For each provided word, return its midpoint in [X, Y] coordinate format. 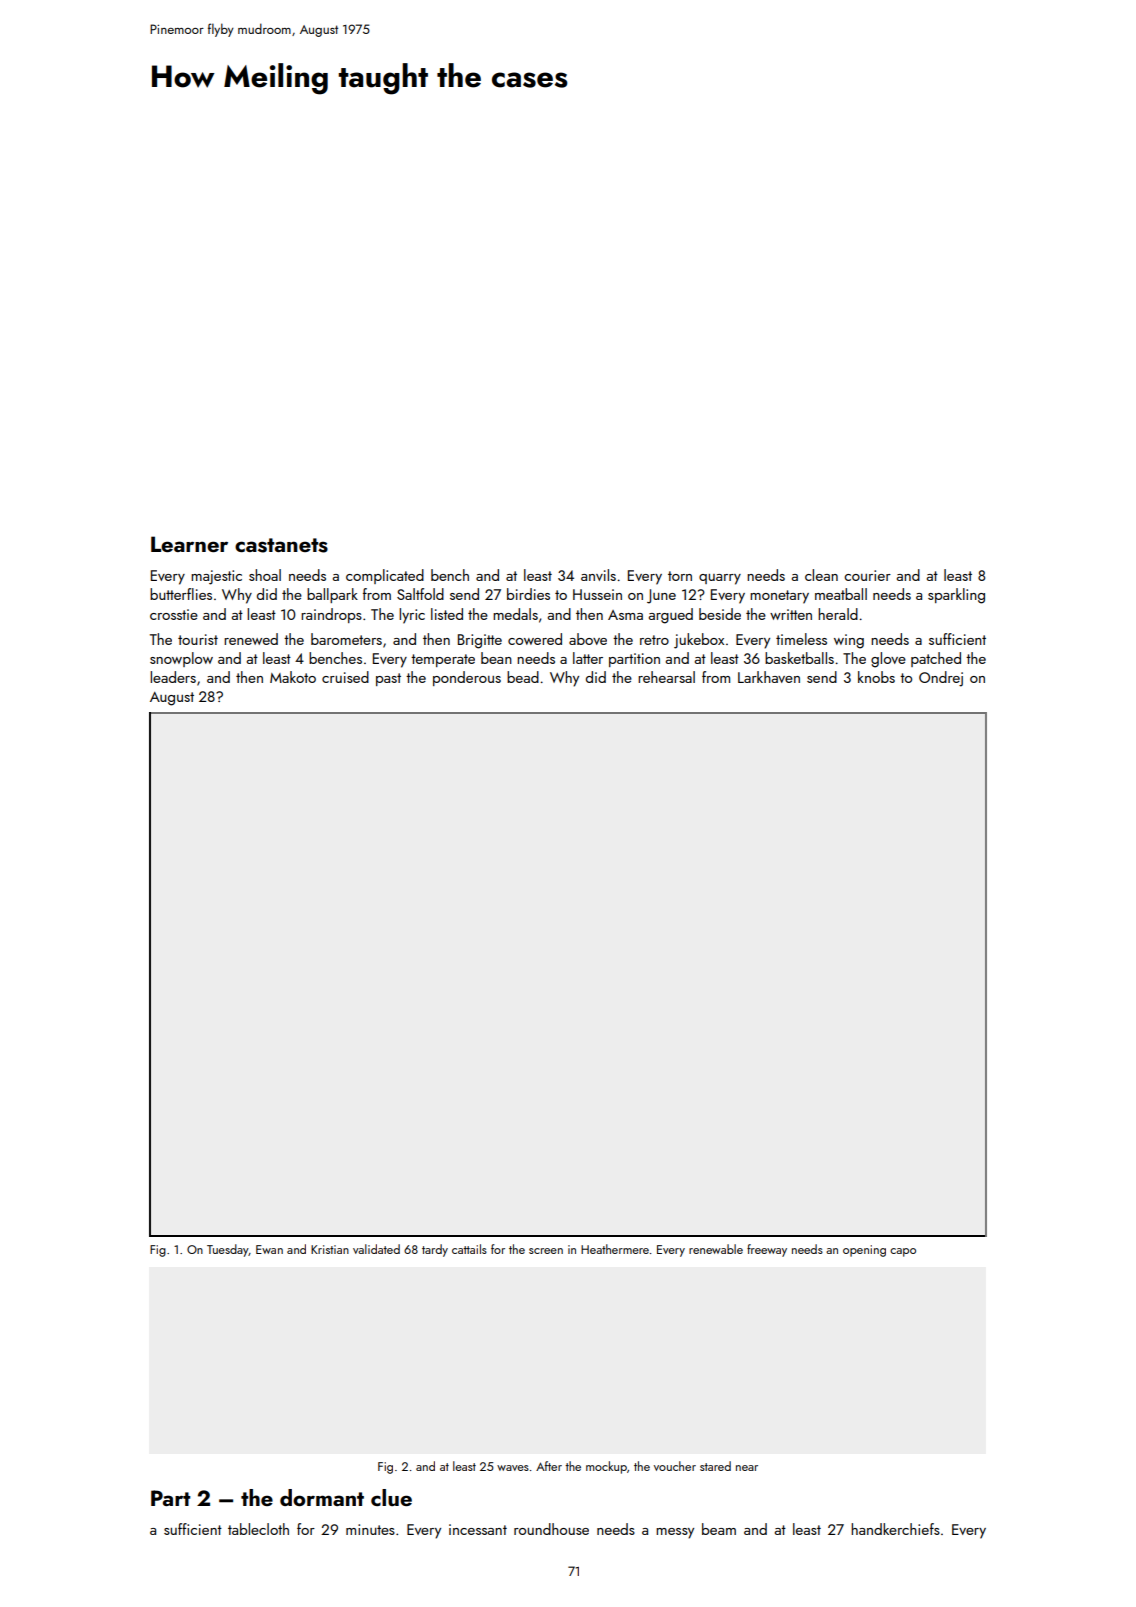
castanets [281, 545]
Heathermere [615, 1249]
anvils [598, 575]
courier [867, 575]
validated [376, 1249]
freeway [767, 1250]
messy [675, 1533]
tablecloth [258, 1529]
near [747, 1468]
